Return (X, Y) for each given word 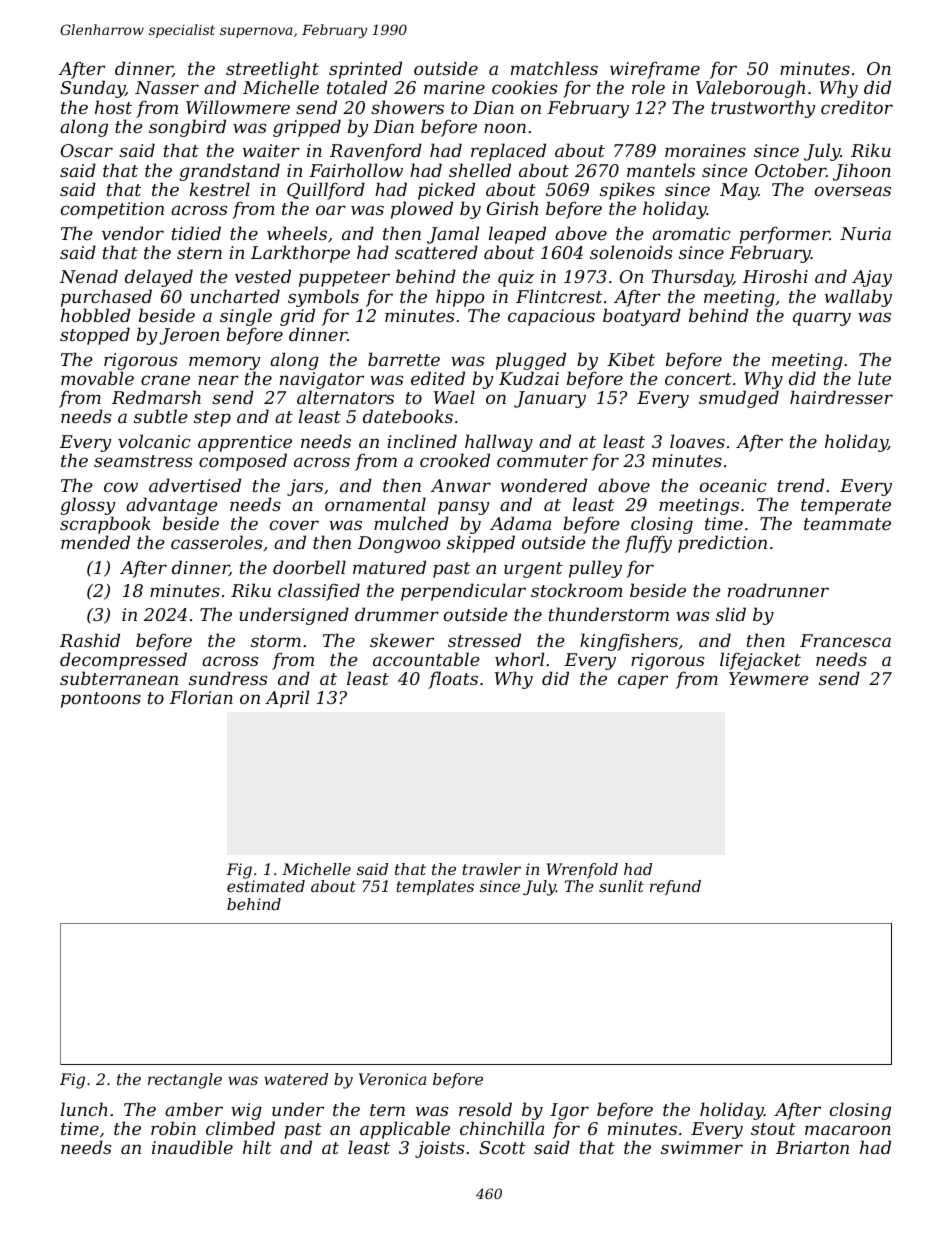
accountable (426, 659)
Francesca (845, 640)
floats (453, 680)
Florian (201, 697)
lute (874, 378)
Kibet (631, 359)
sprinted (365, 71)
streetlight (272, 71)
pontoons (101, 700)
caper (643, 682)
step (212, 419)
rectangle (185, 1081)
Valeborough (750, 89)
